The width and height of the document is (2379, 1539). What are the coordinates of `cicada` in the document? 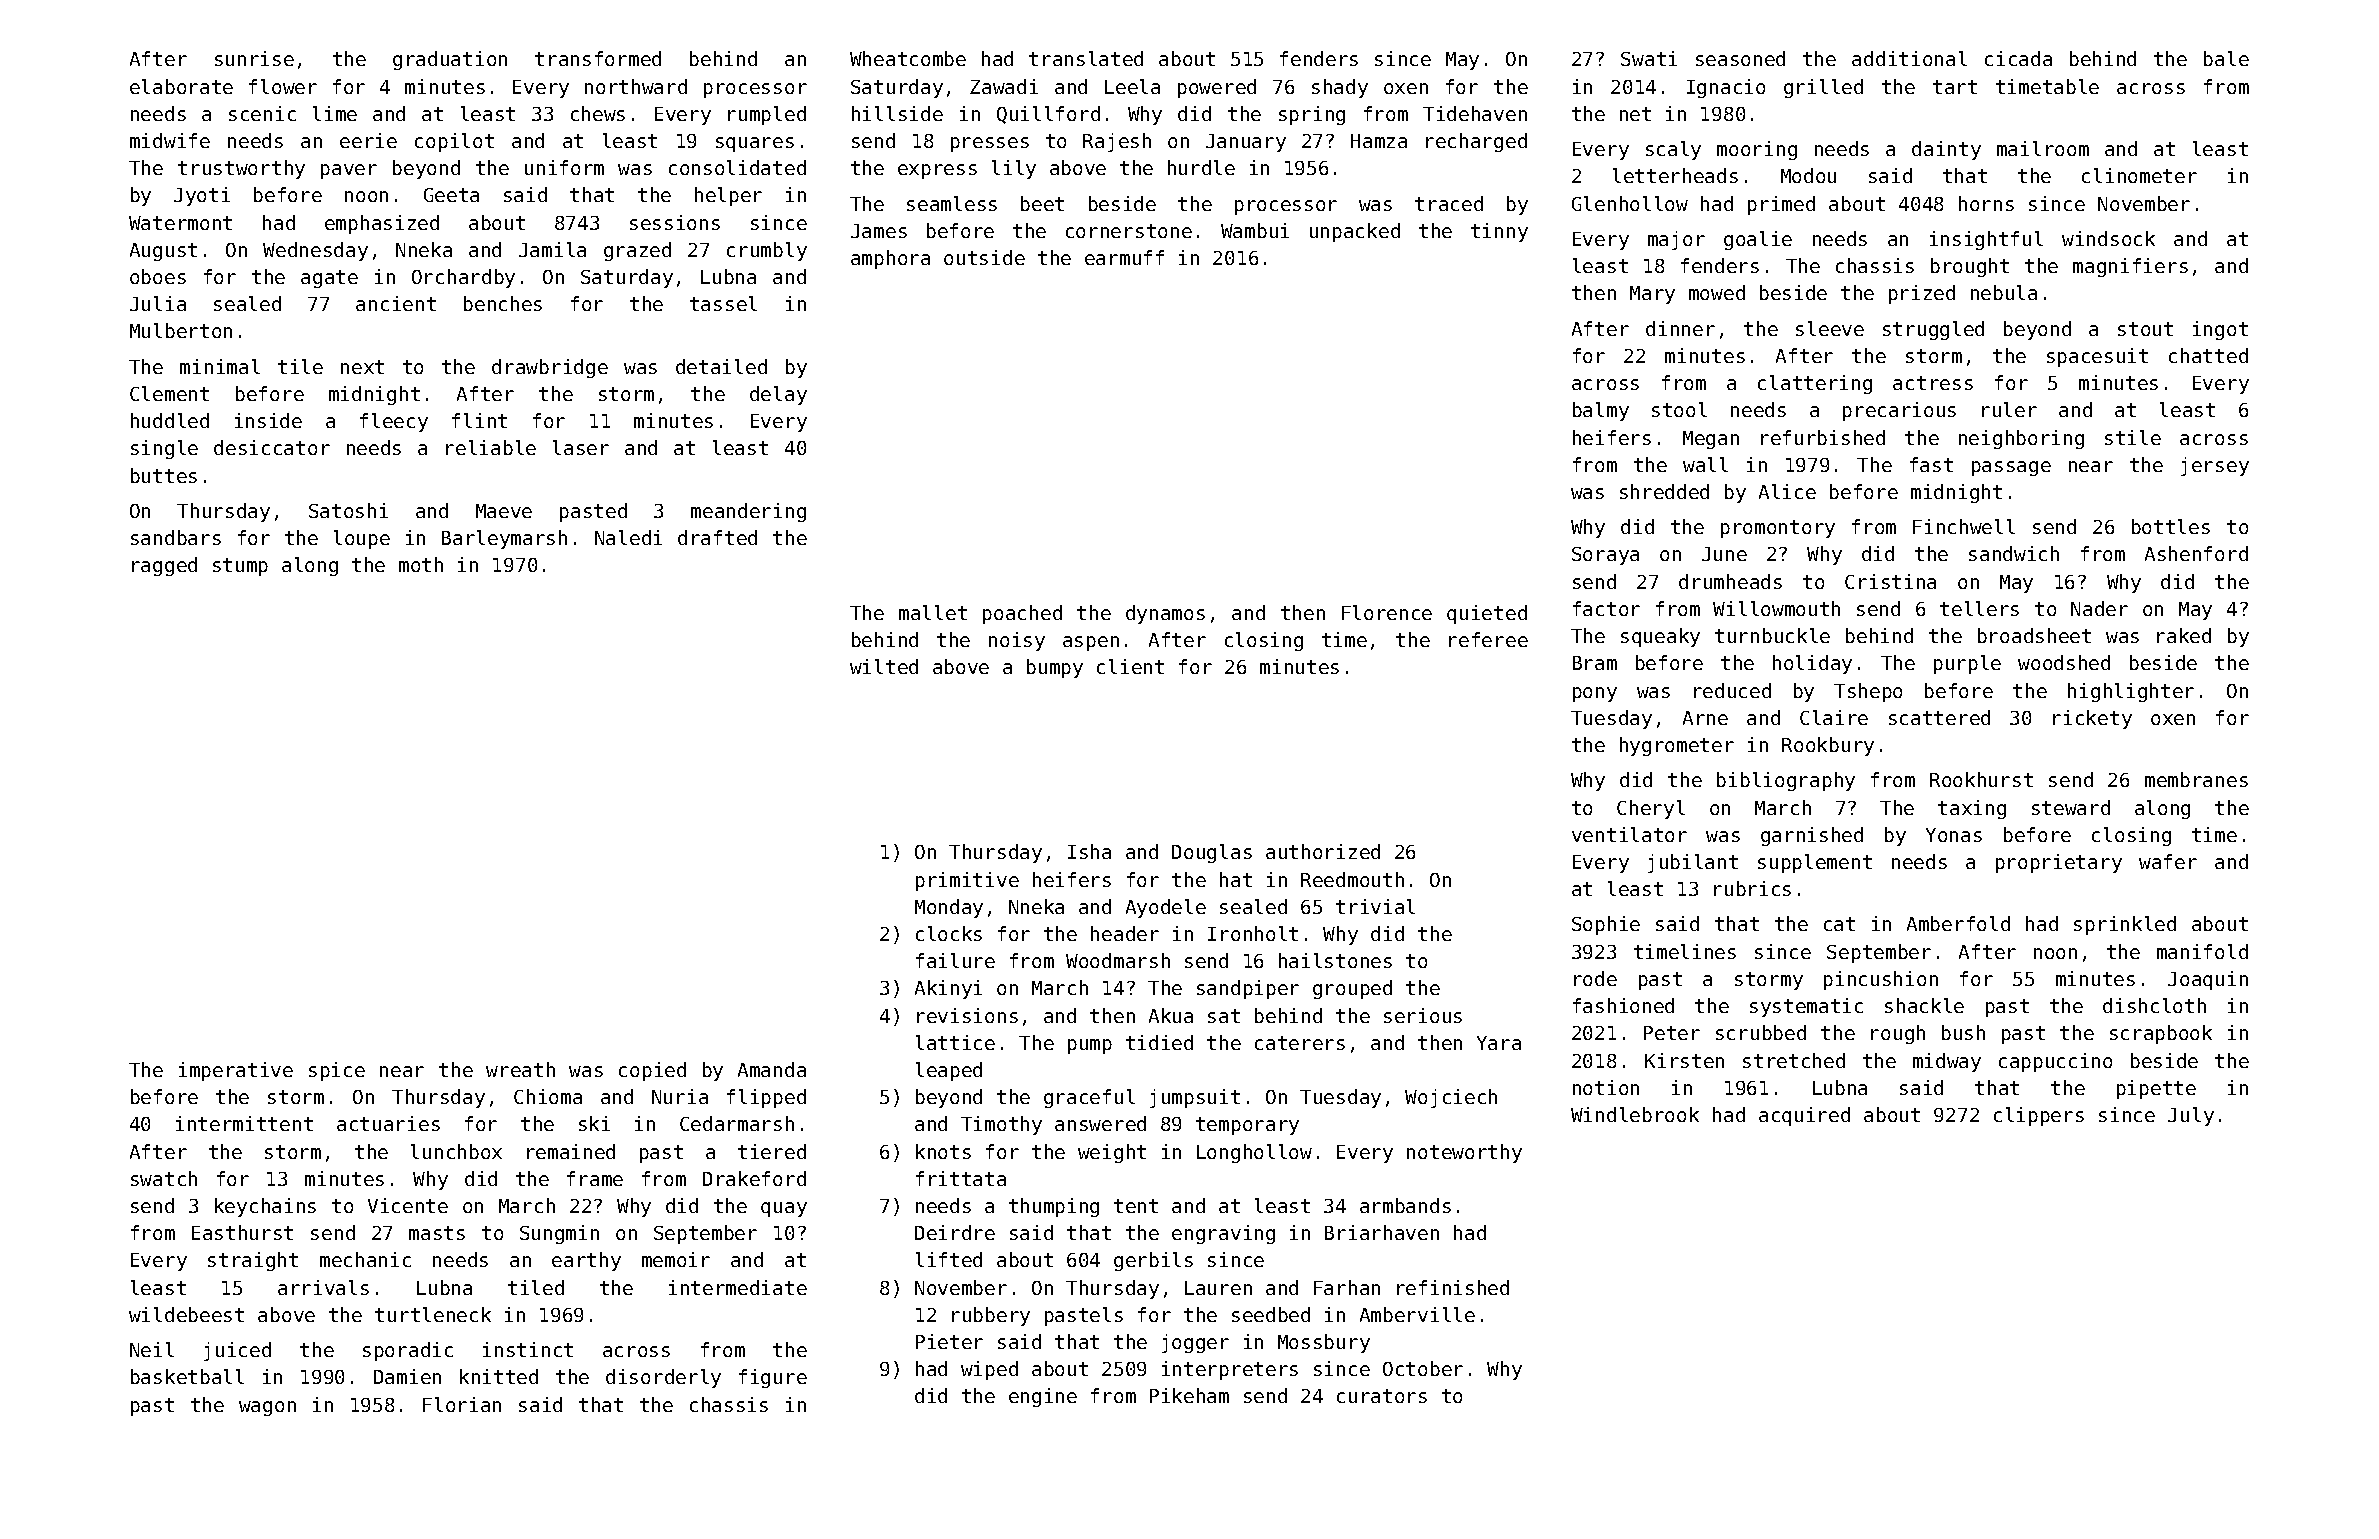 It's located at (2018, 58).
